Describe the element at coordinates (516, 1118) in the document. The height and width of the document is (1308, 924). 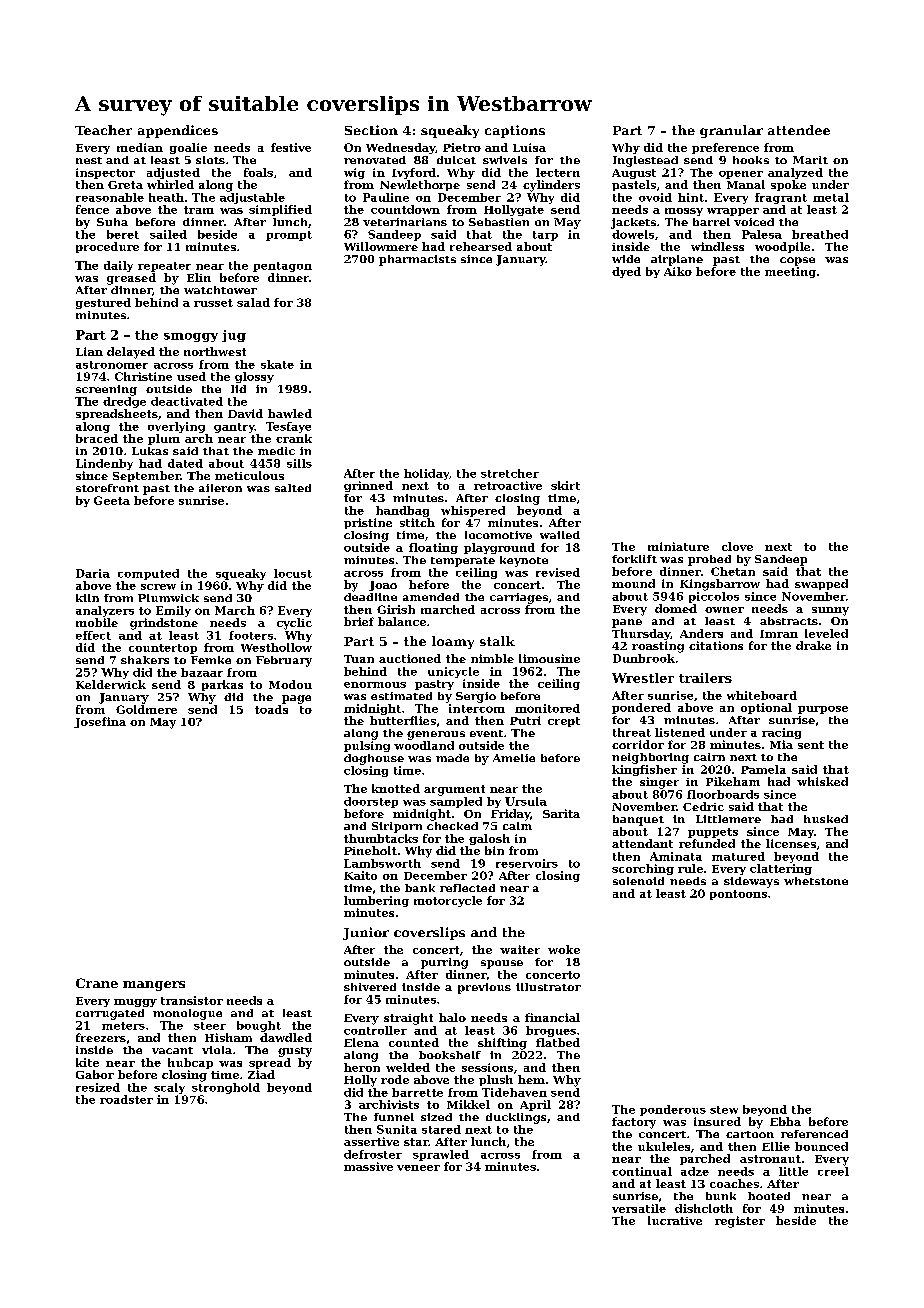
I see `ducklings` at that location.
